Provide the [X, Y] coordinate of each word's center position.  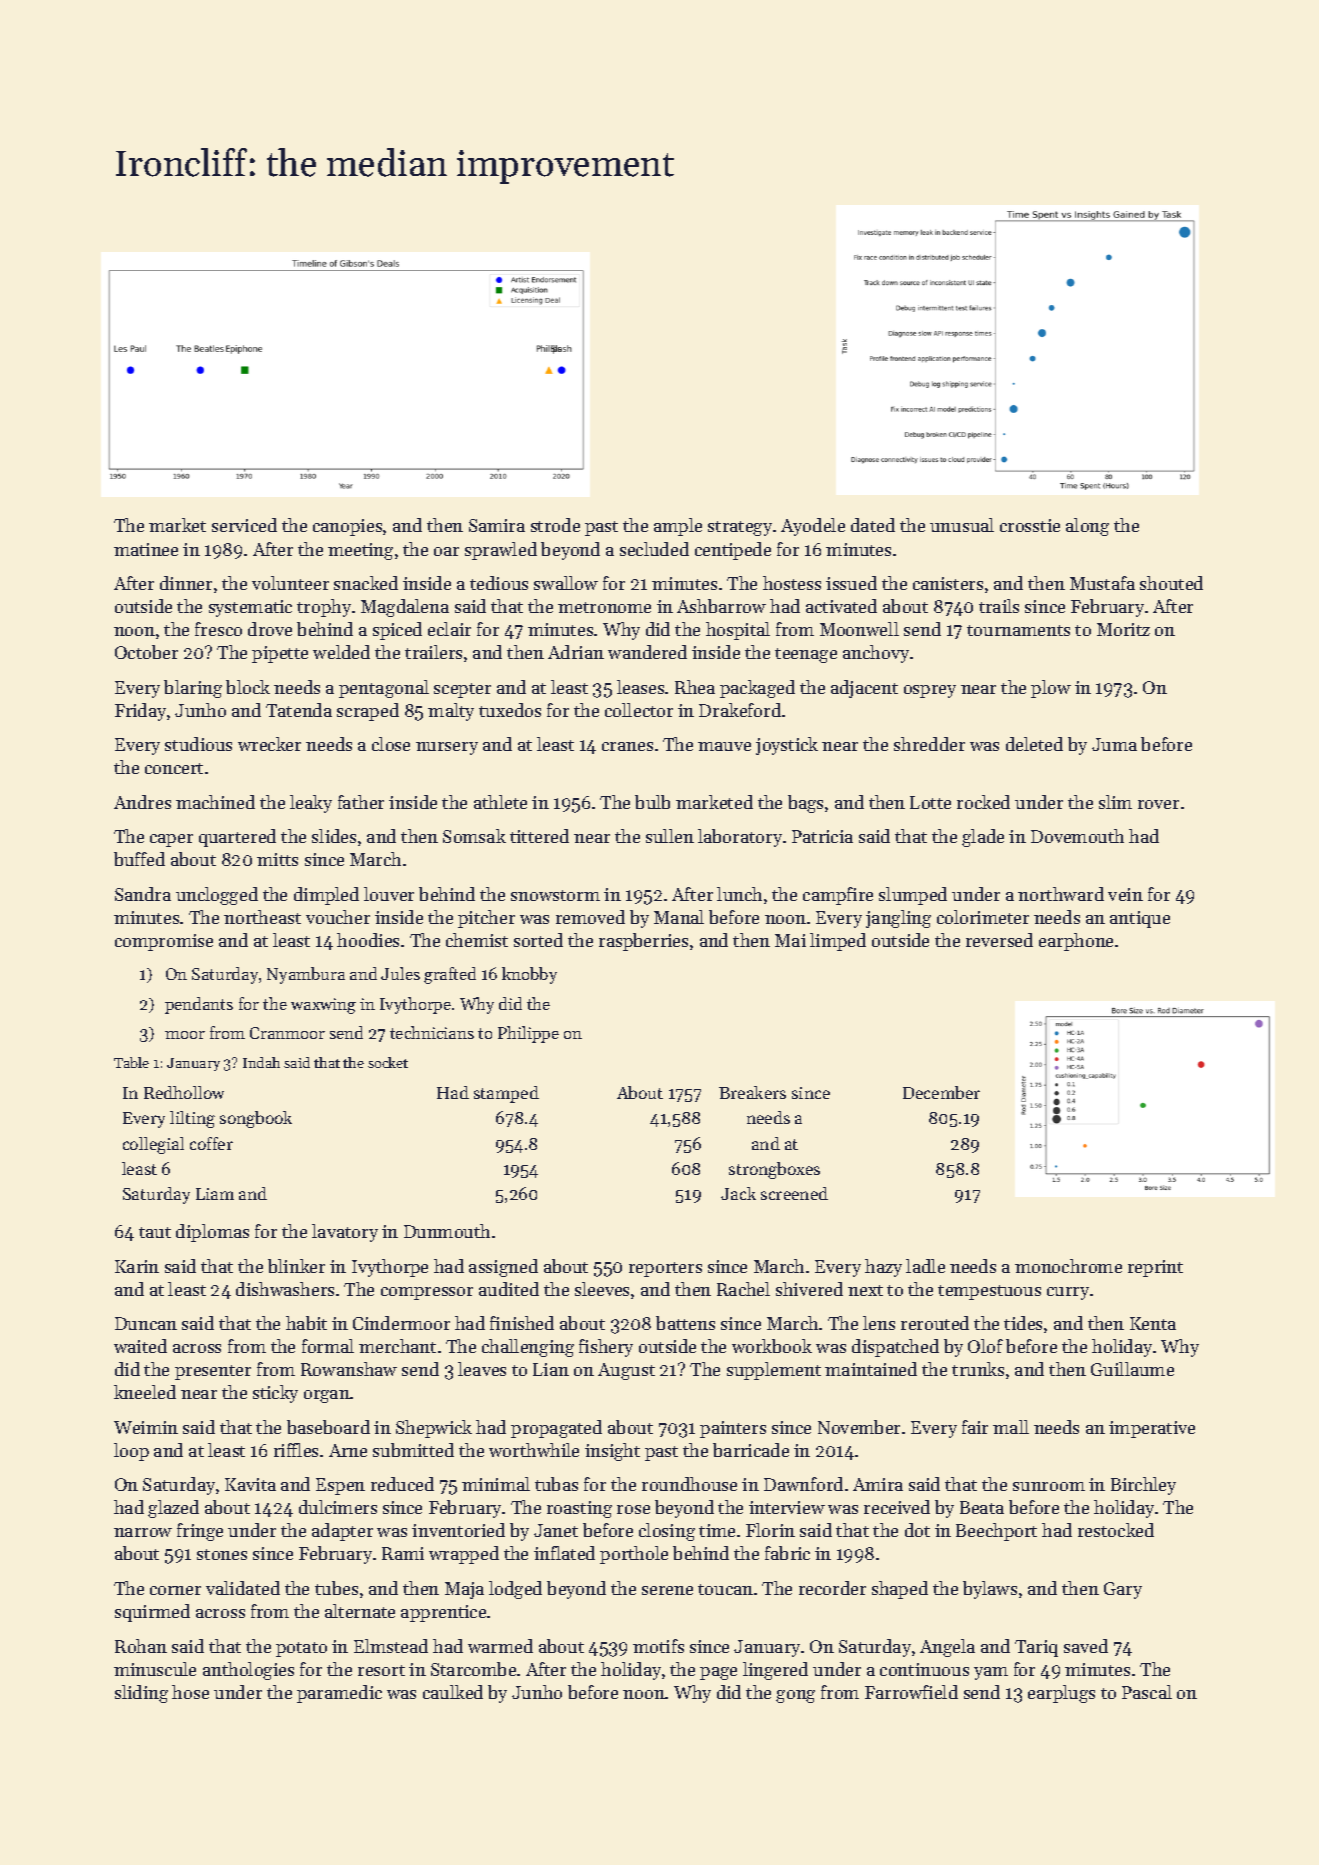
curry [1068, 1293]
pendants [199, 1005]
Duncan [146, 1323]
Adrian [576, 652]
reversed [999, 940]
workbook [772, 1346]
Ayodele [813, 527]
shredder [929, 744]
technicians [432, 1032]
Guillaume [1132, 1369]
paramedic [339, 1694]
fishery [606, 1348]
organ [327, 1396]
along [1087, 527]
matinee [146, 549]
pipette [280, 654]
